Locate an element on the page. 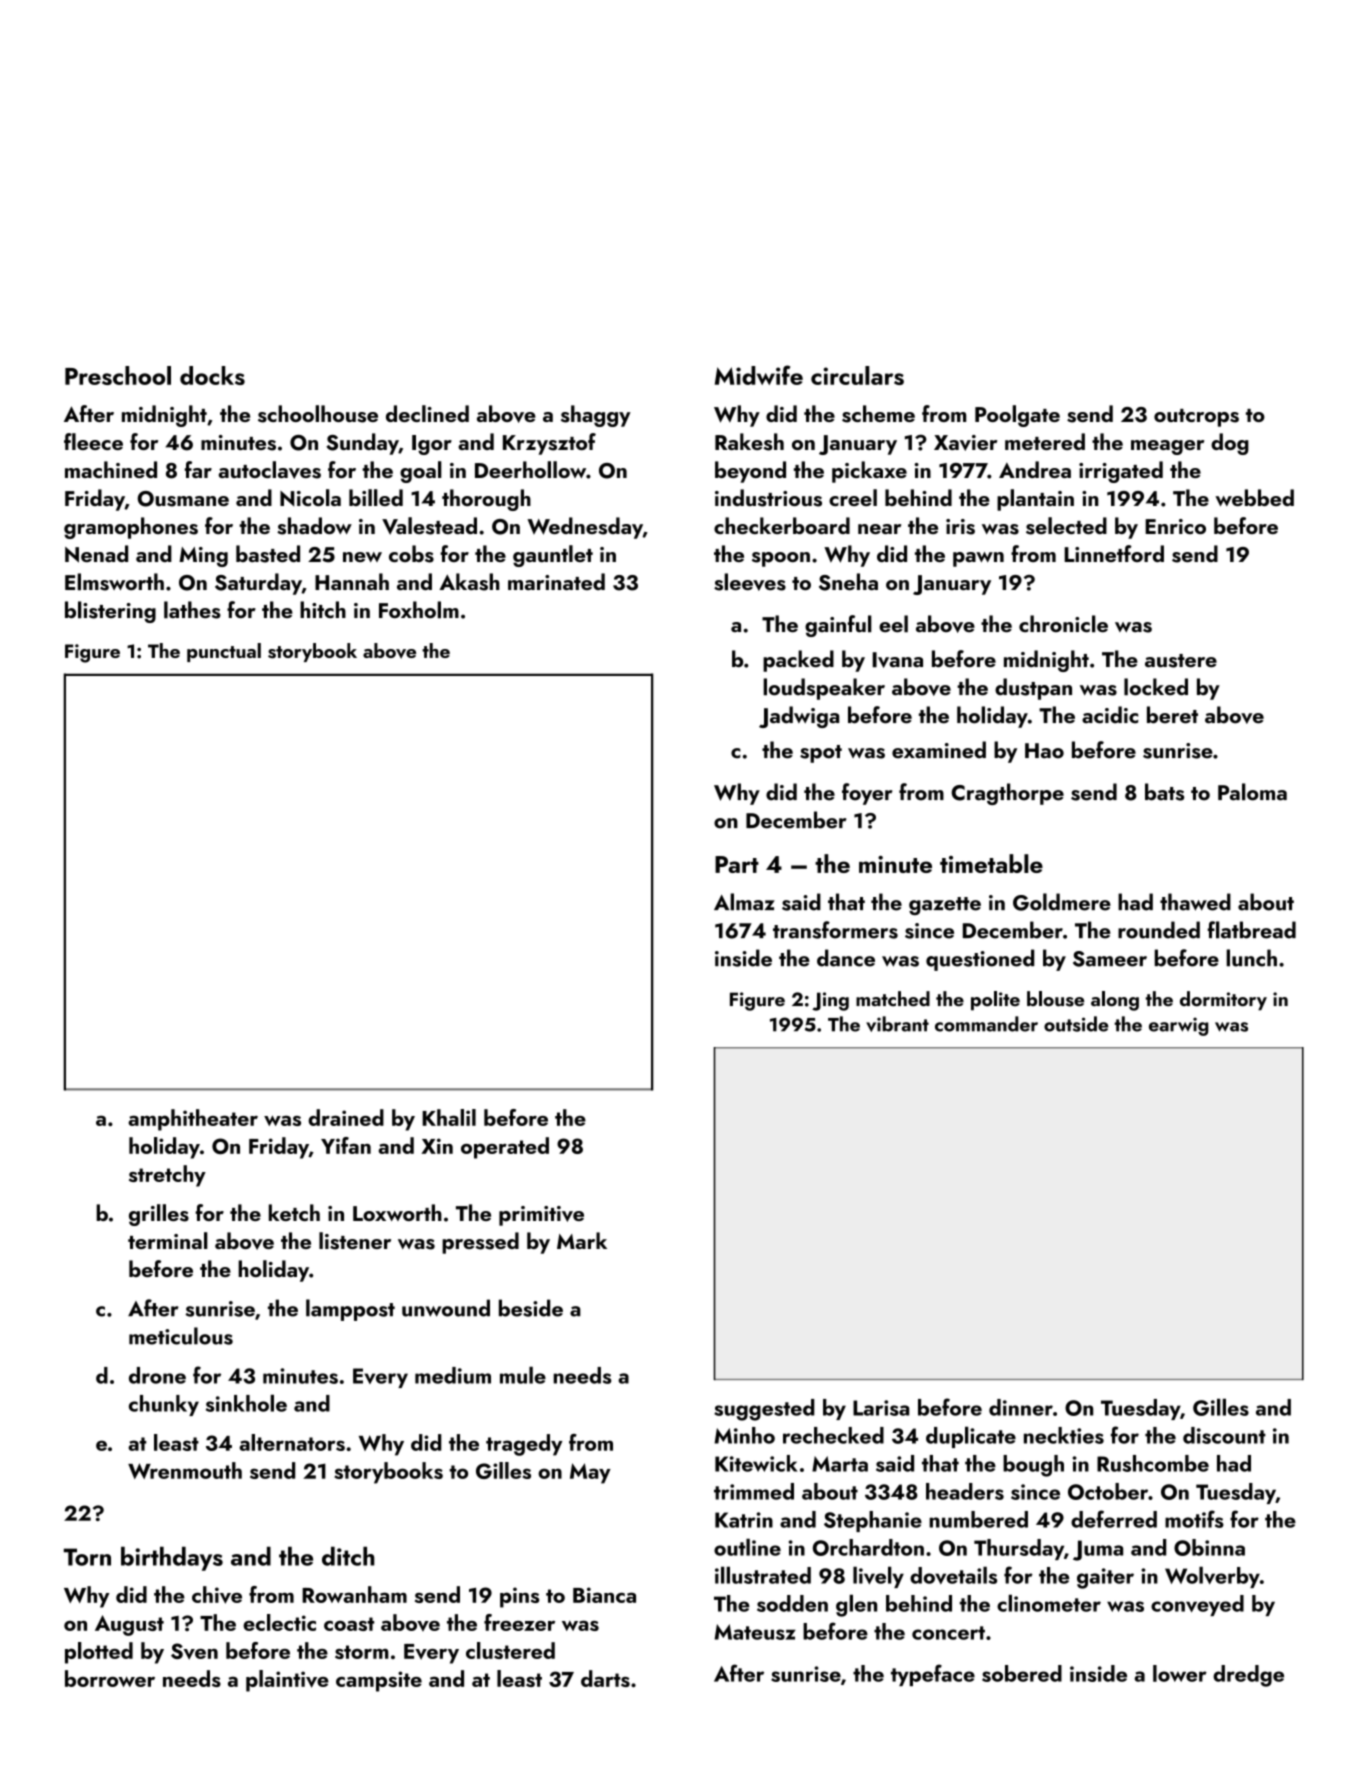  rechecked is located at coordinates (833, 1435).
